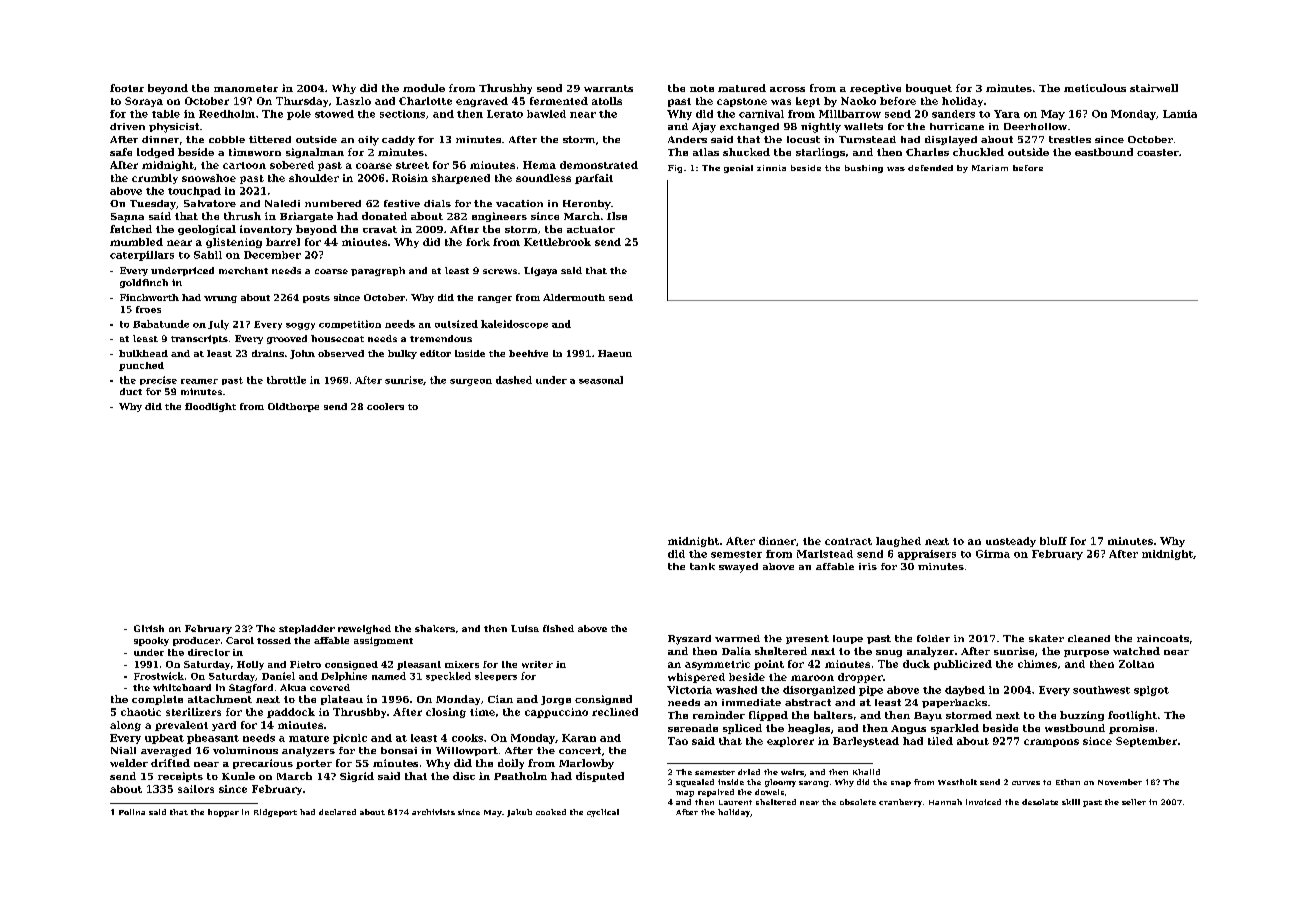 The width and height of the screenshot is (1308, 924). Describe the element at coordinates (471, 382) in the screenshot. I see `surgeon` at that location.
